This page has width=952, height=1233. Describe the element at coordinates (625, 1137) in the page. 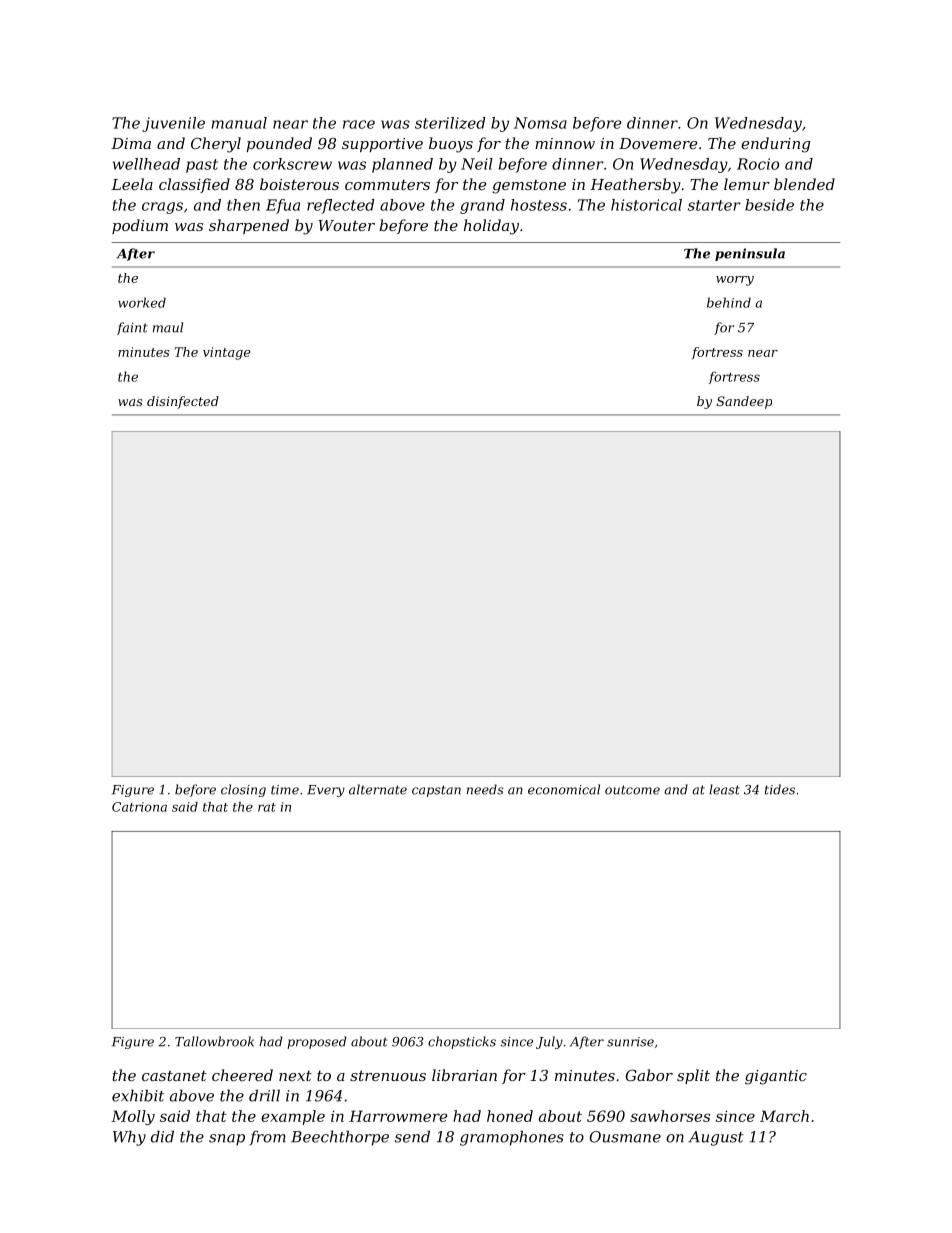

I see `Ousmane` at that location.
